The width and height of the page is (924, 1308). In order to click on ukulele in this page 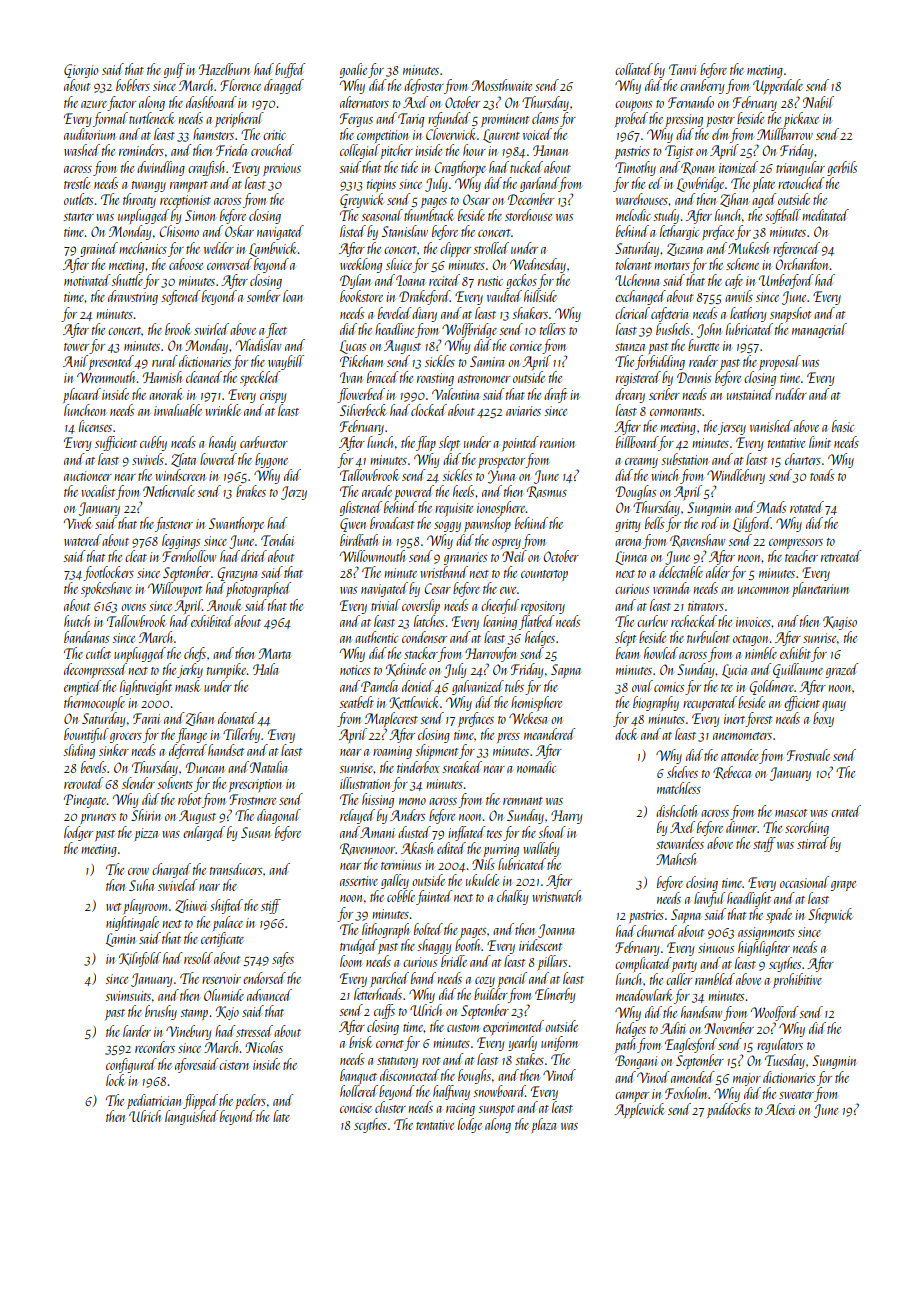, I will do `click(482, 880)`.
